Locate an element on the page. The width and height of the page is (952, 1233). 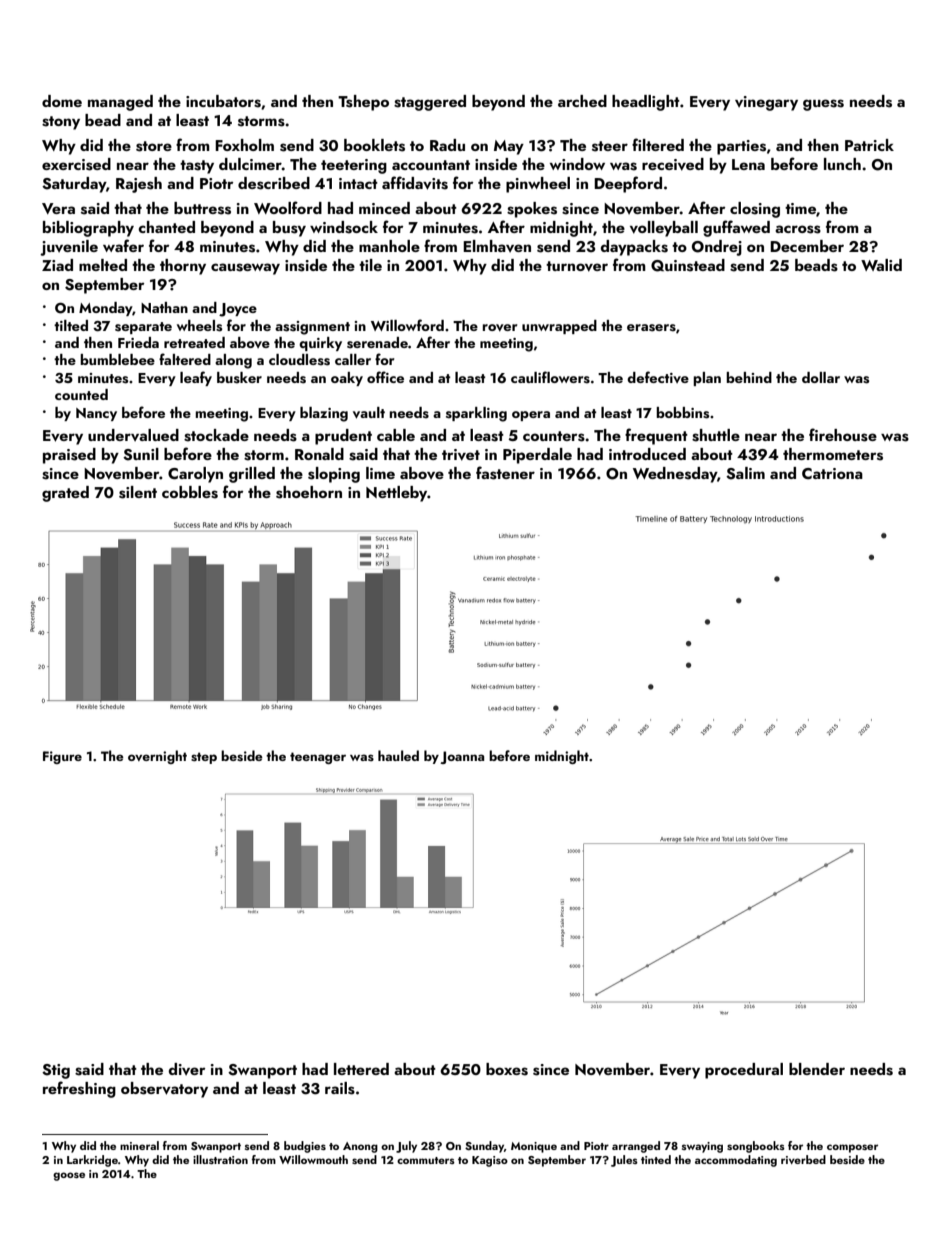
blender is located at coordinates (817, 1069).
